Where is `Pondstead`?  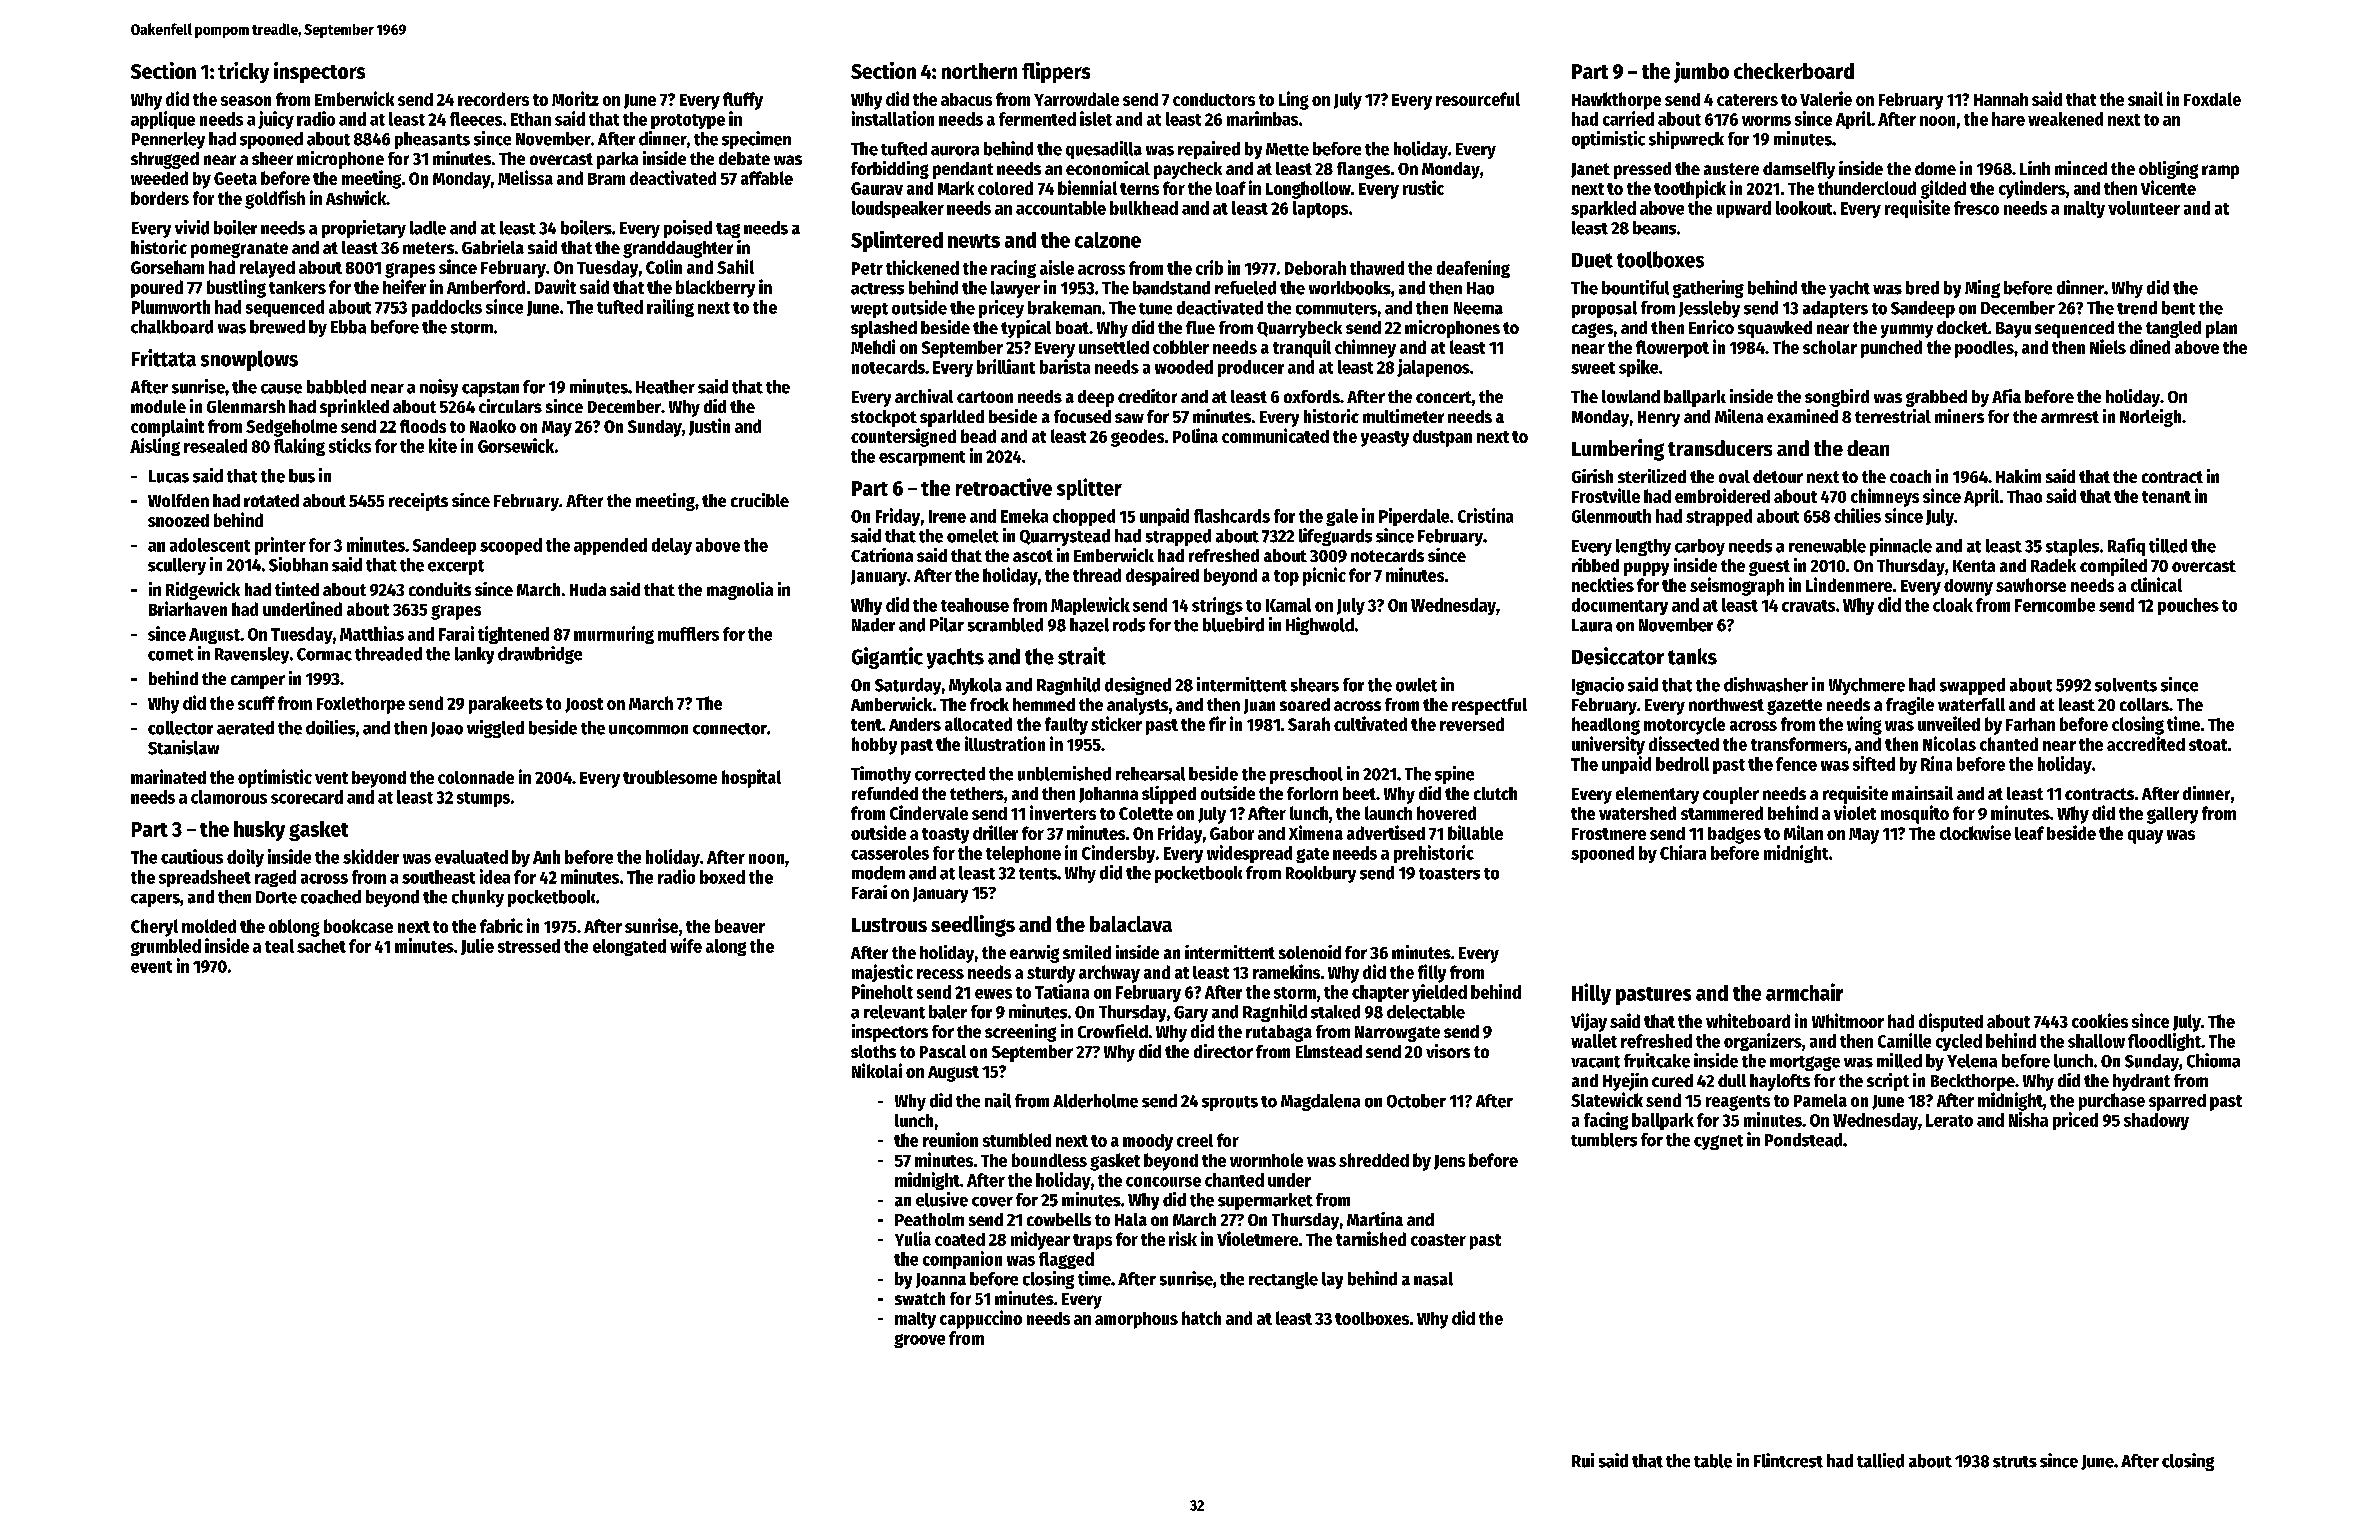 Pondstead is located at coordinates (1803, 1140).
